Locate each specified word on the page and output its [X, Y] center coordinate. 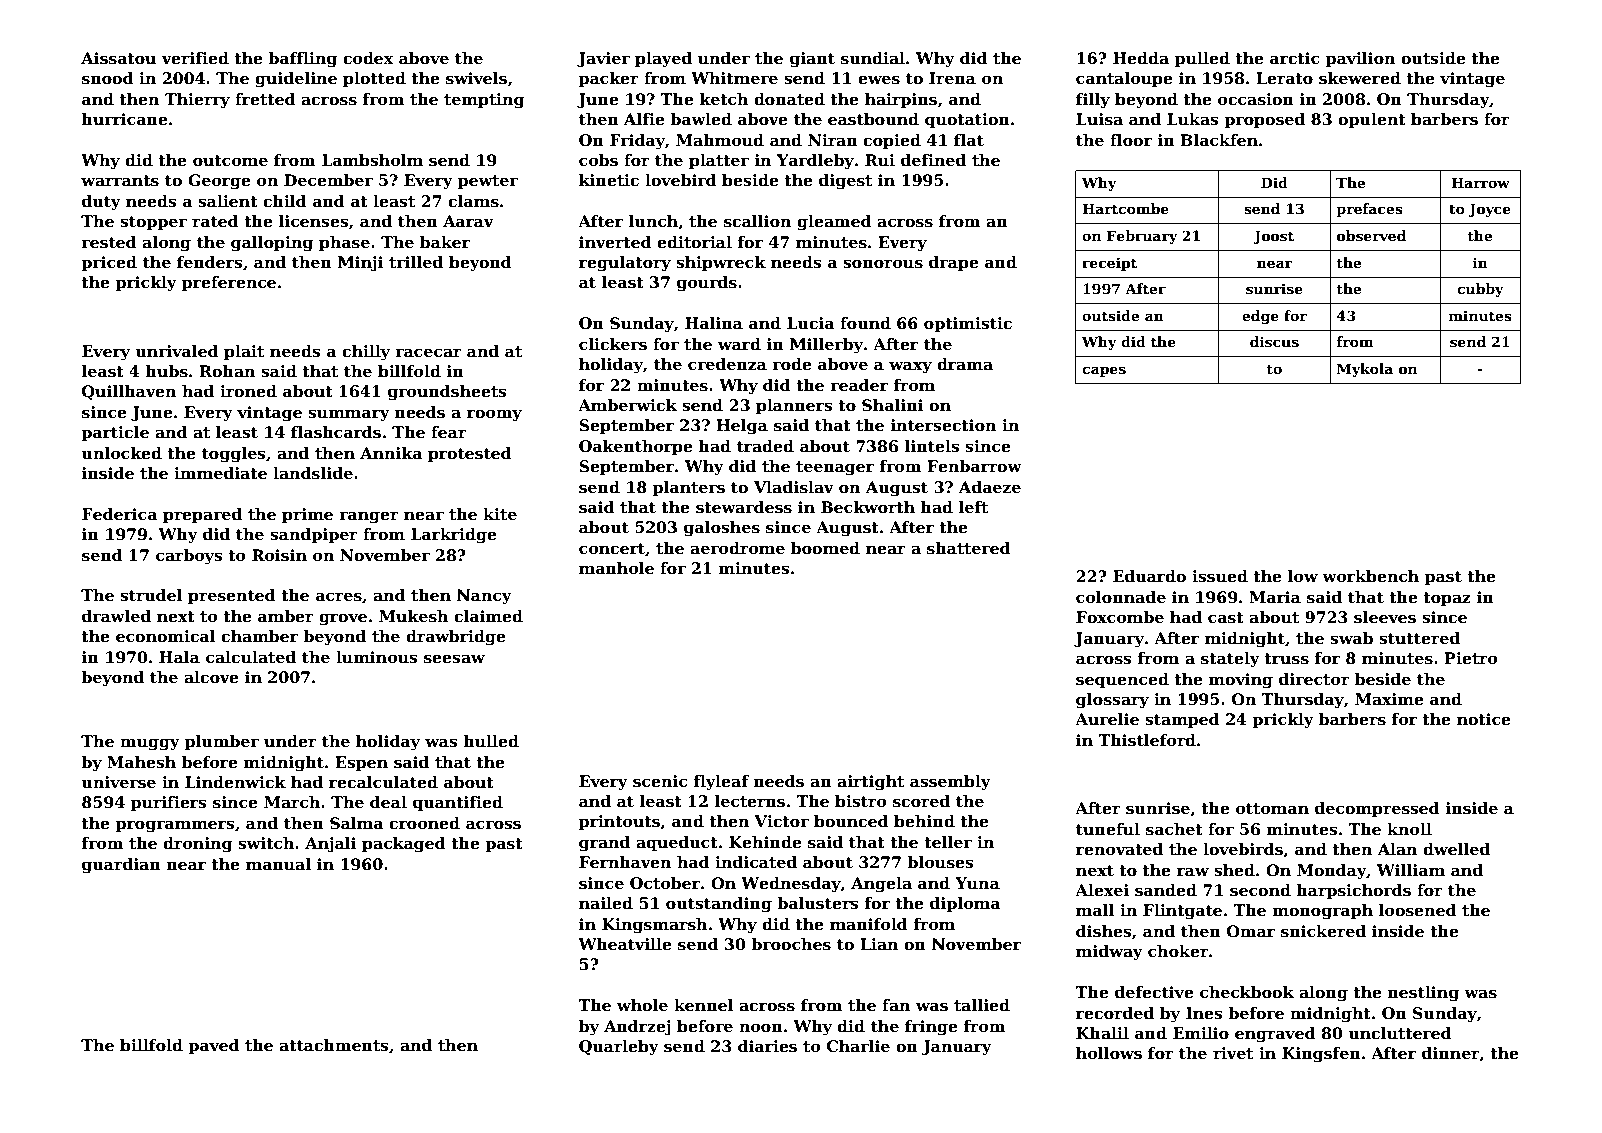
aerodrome [737, 548]
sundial [873, 58]
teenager [835, 468]
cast [1226, 618]
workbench [1370, 576]
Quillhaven [129, 392]
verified [195, 58]
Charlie [858, 1046]
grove [343, 619]
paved [214, 1046]
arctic [1295, 58]
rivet [1233, 1053]
